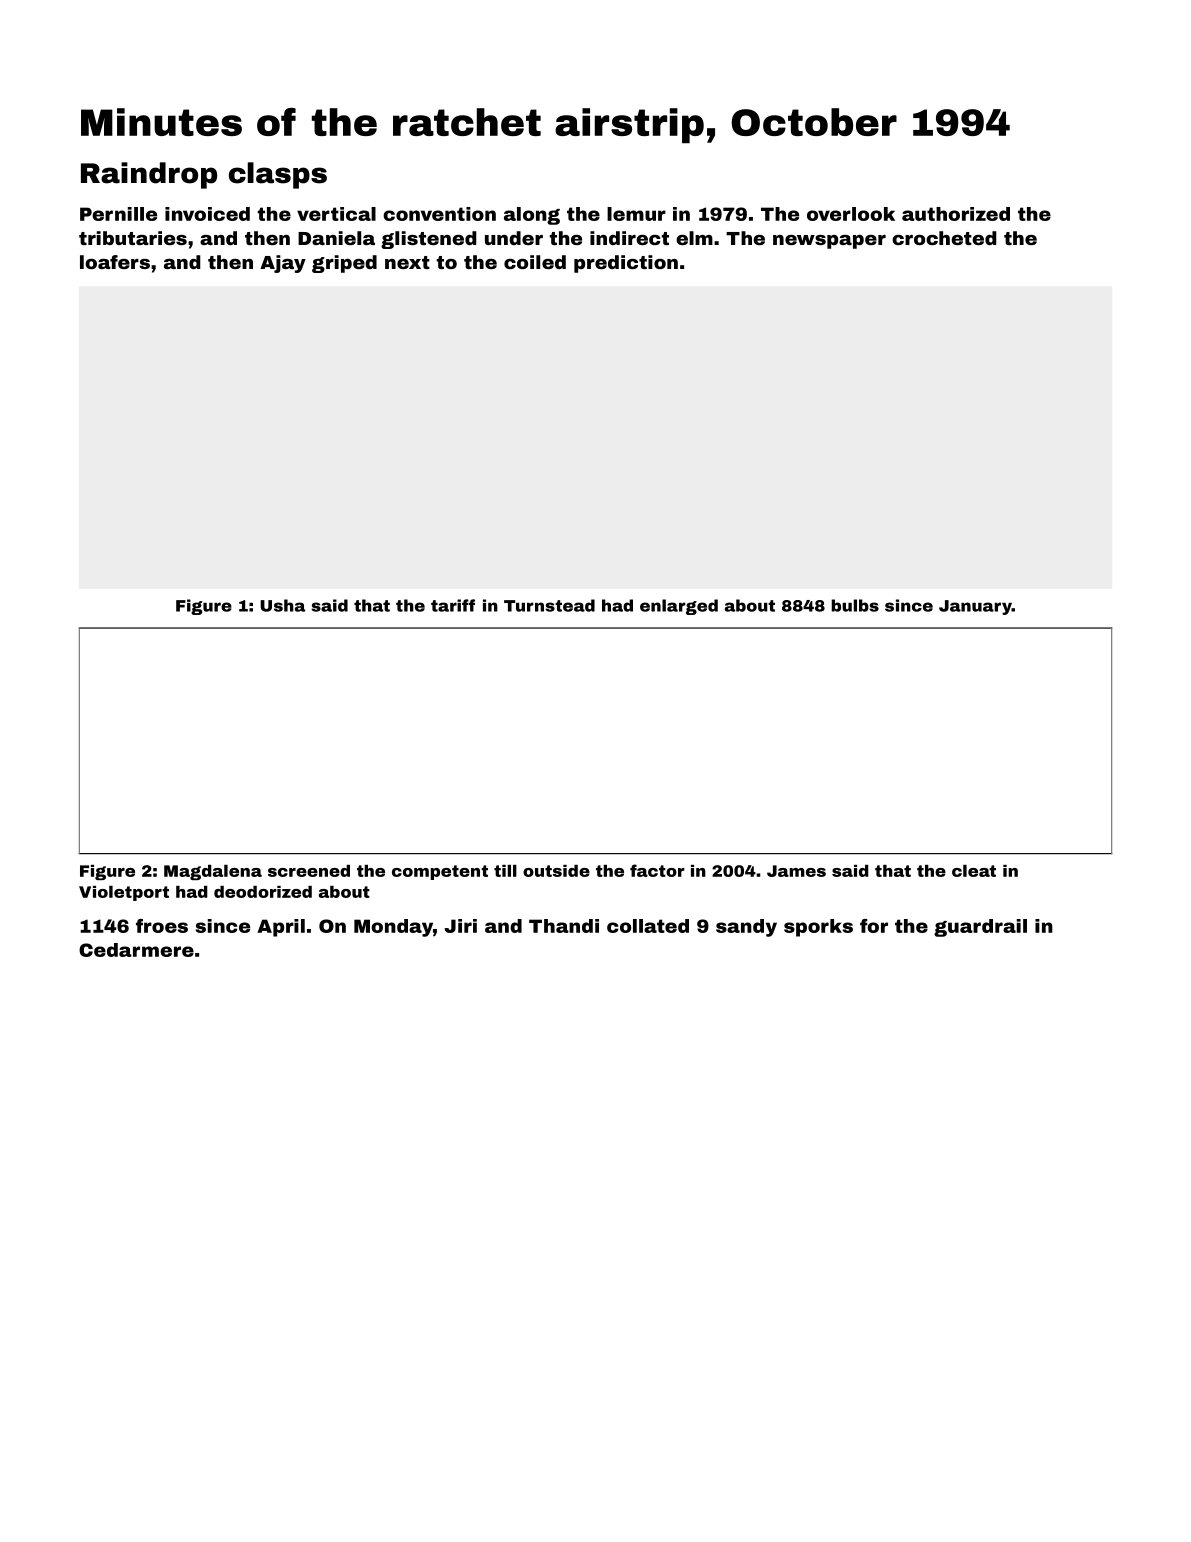 This screenshot has height=1542, width=1191. I want to click on Cedarmere, so click(136, 950).
